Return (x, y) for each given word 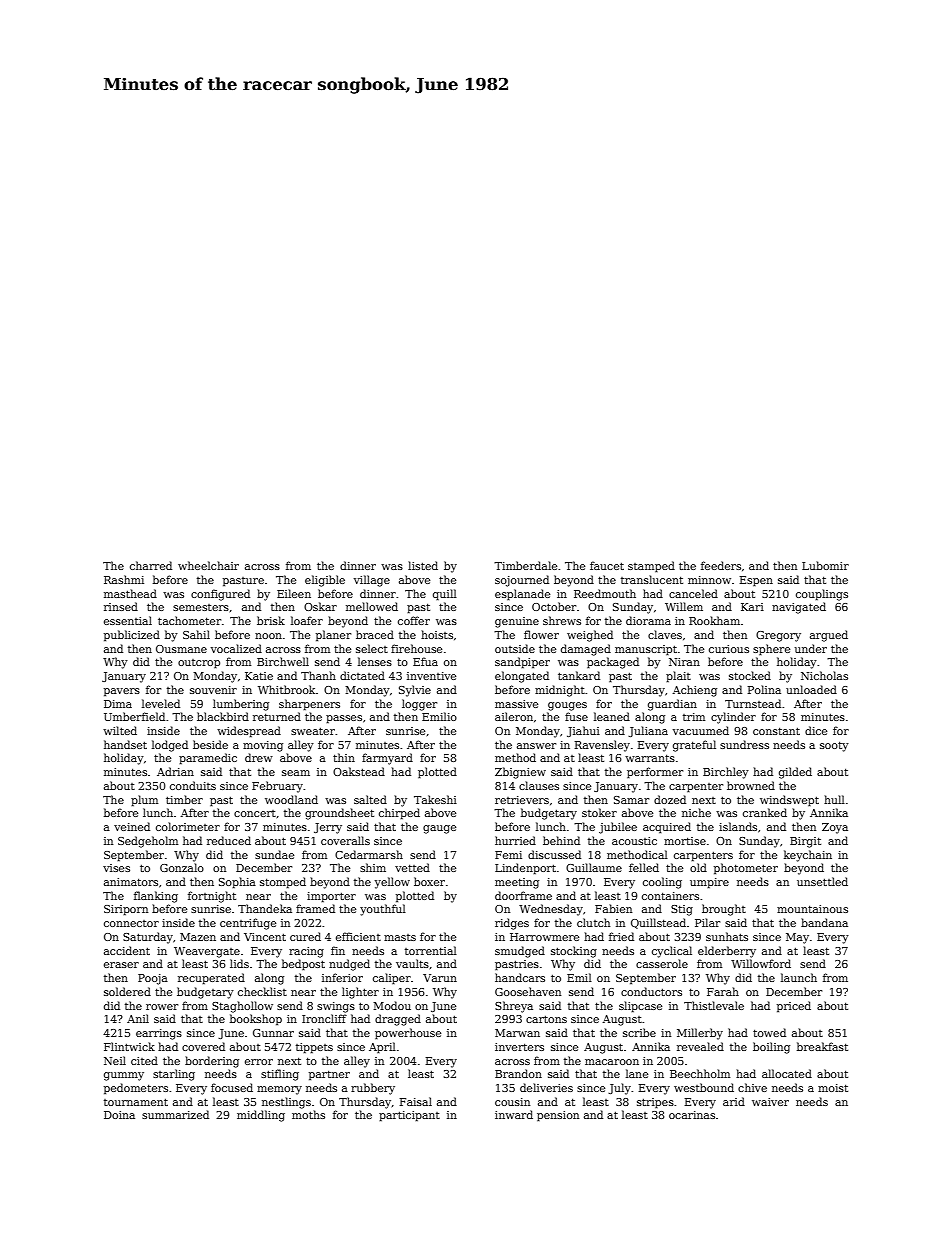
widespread (249, 732)
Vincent (265, 937)
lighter (360, 993)
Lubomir (825, 565)
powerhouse (408, 1034)
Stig (682, 910)
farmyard (387, 759)
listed (423, 565)
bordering (212, 1062)
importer (331, 897)
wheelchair (208, 565)
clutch (593, 922)
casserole (662, 963)
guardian (672, 705)
